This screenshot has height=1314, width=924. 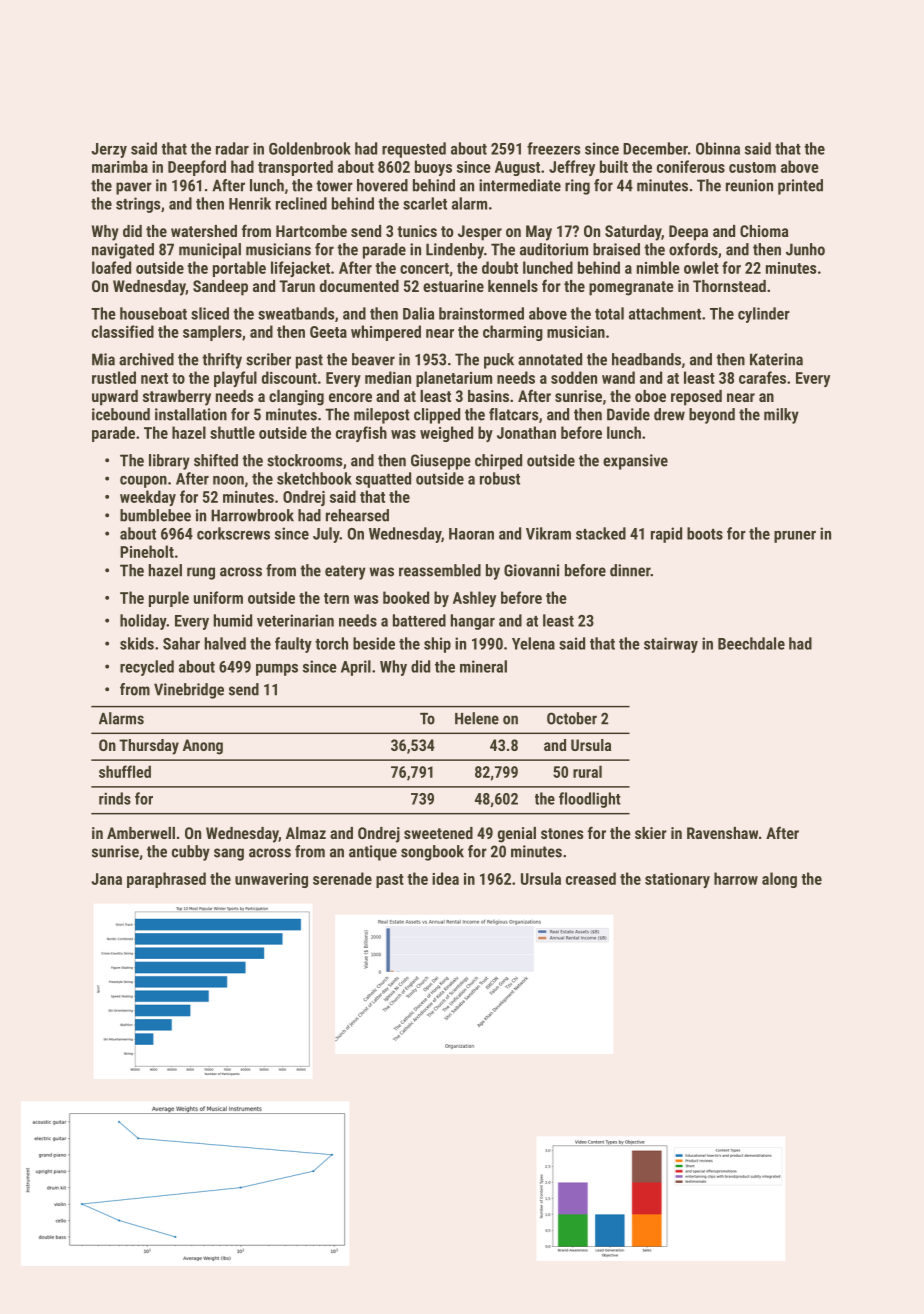 What do you see at coordinates (455, 251) in the screenshot?
I see `Lindenby` at bounding box center [455, 251].
